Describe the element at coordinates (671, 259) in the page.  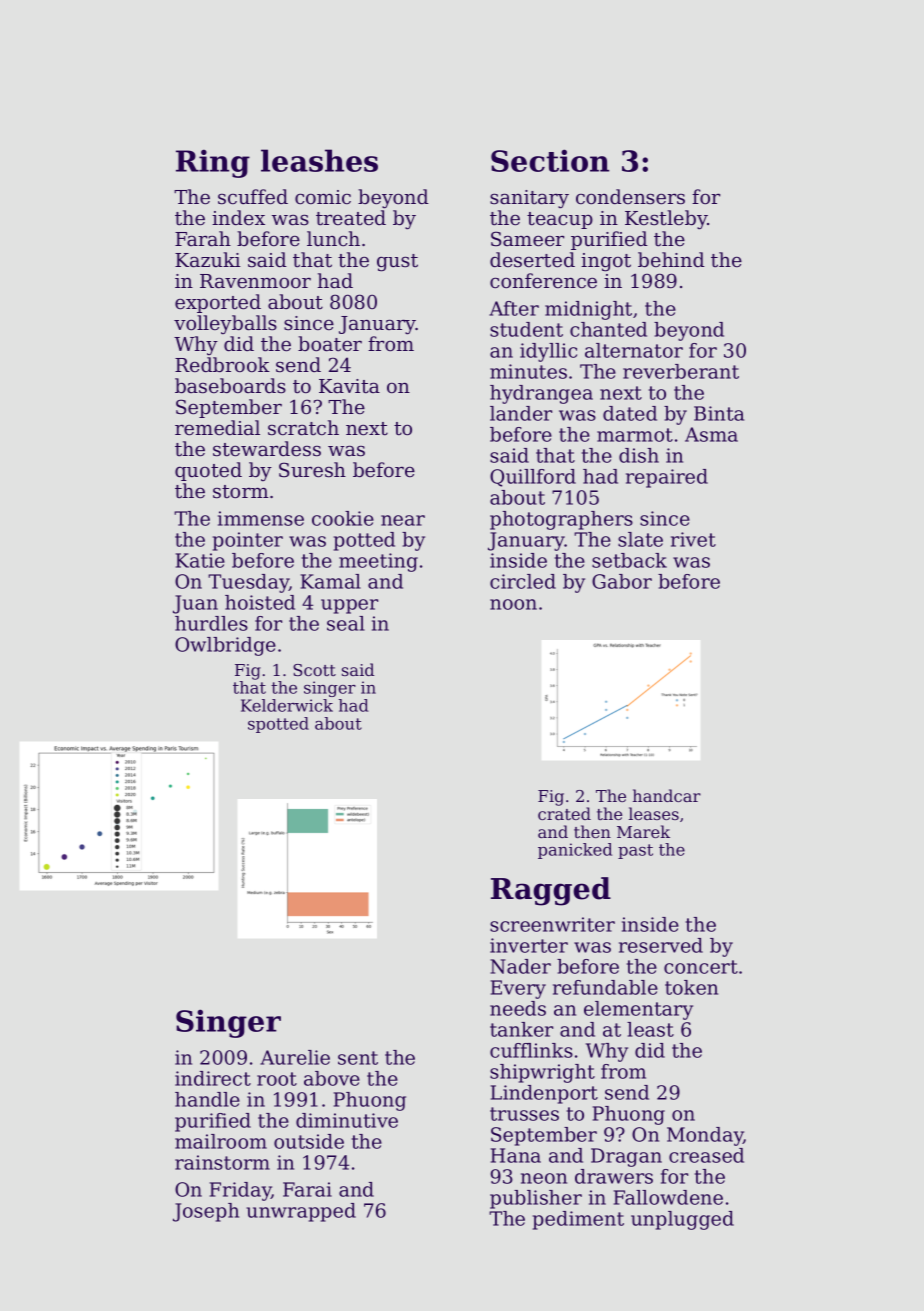
I see `behind` at that location.
